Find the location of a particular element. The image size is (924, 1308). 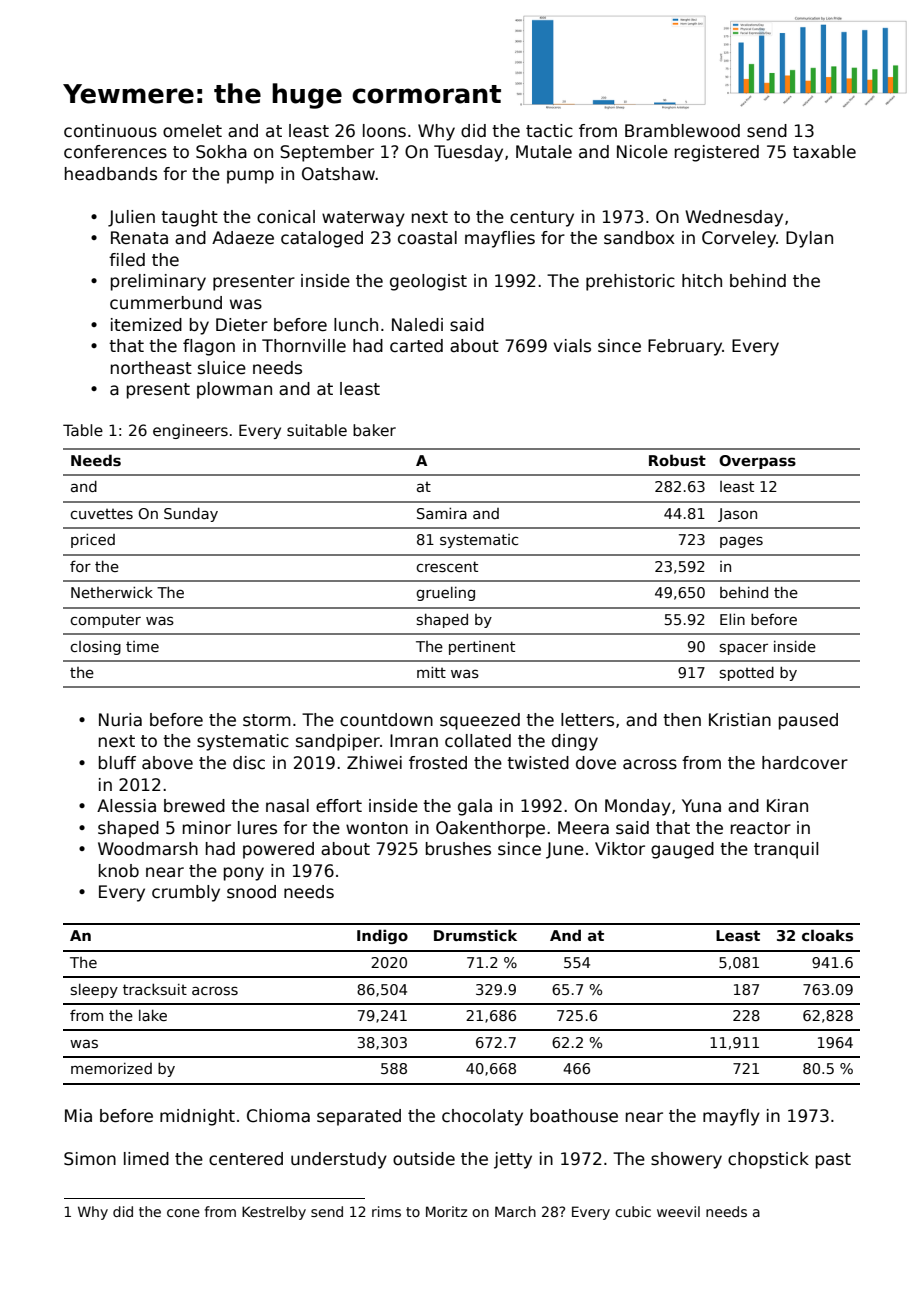

pump is located at coordinates (250, 177).
